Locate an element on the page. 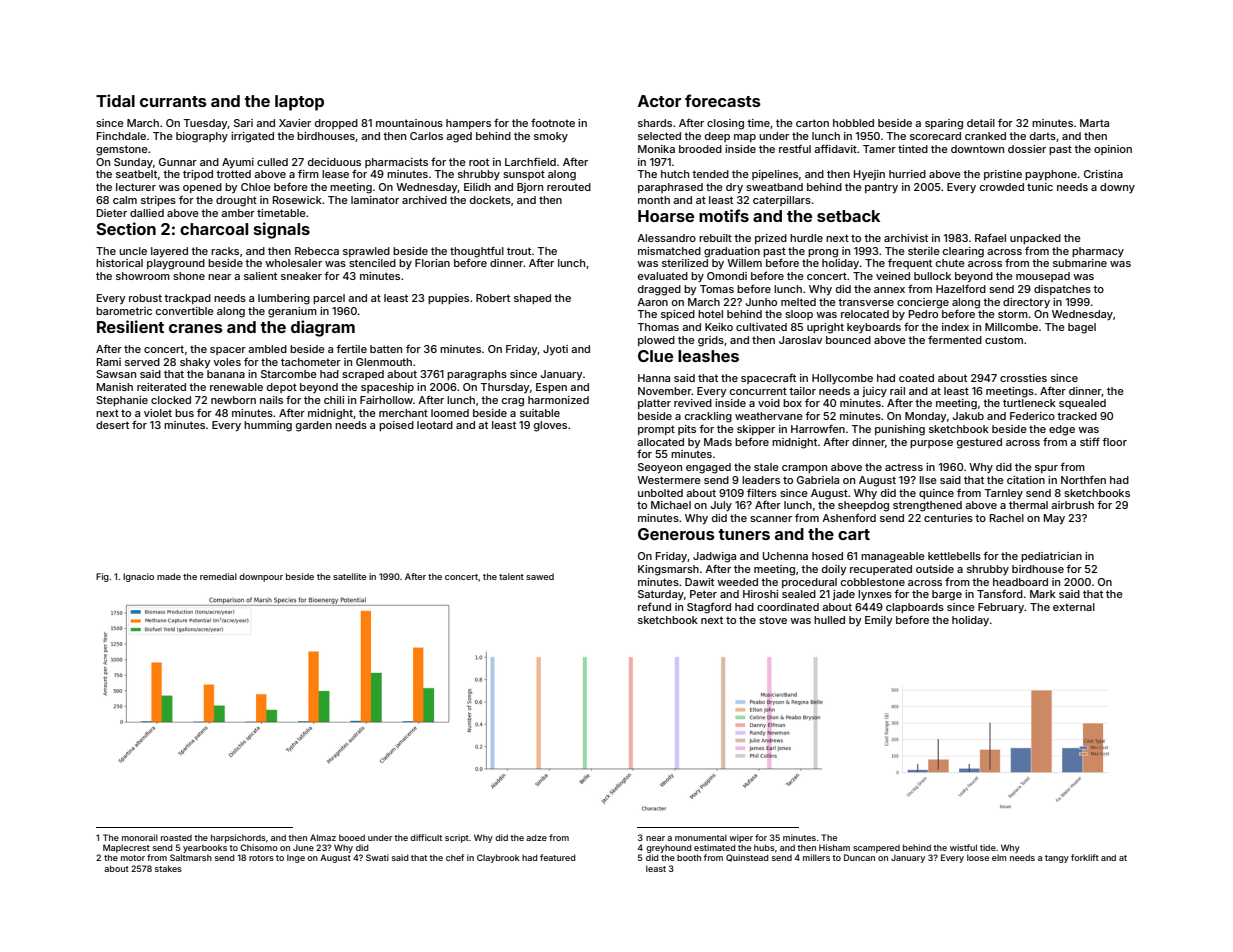 The image size is (1233, 952). Xavier is located at coordinates (295, 123).
